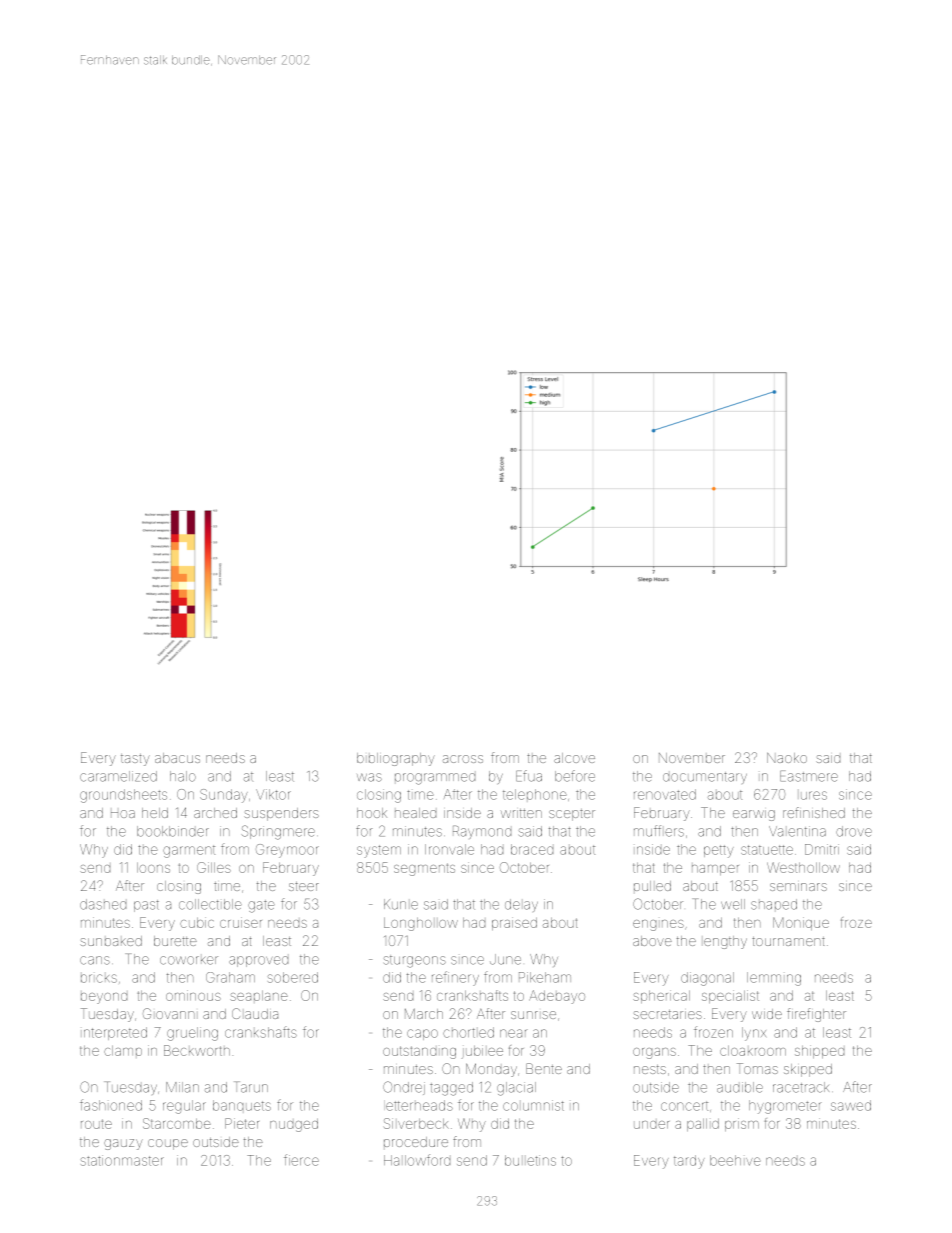  What do you see at coordinates (801, 1087) in the document?
I see `racetrack` at bounding box center [801, 1087].
